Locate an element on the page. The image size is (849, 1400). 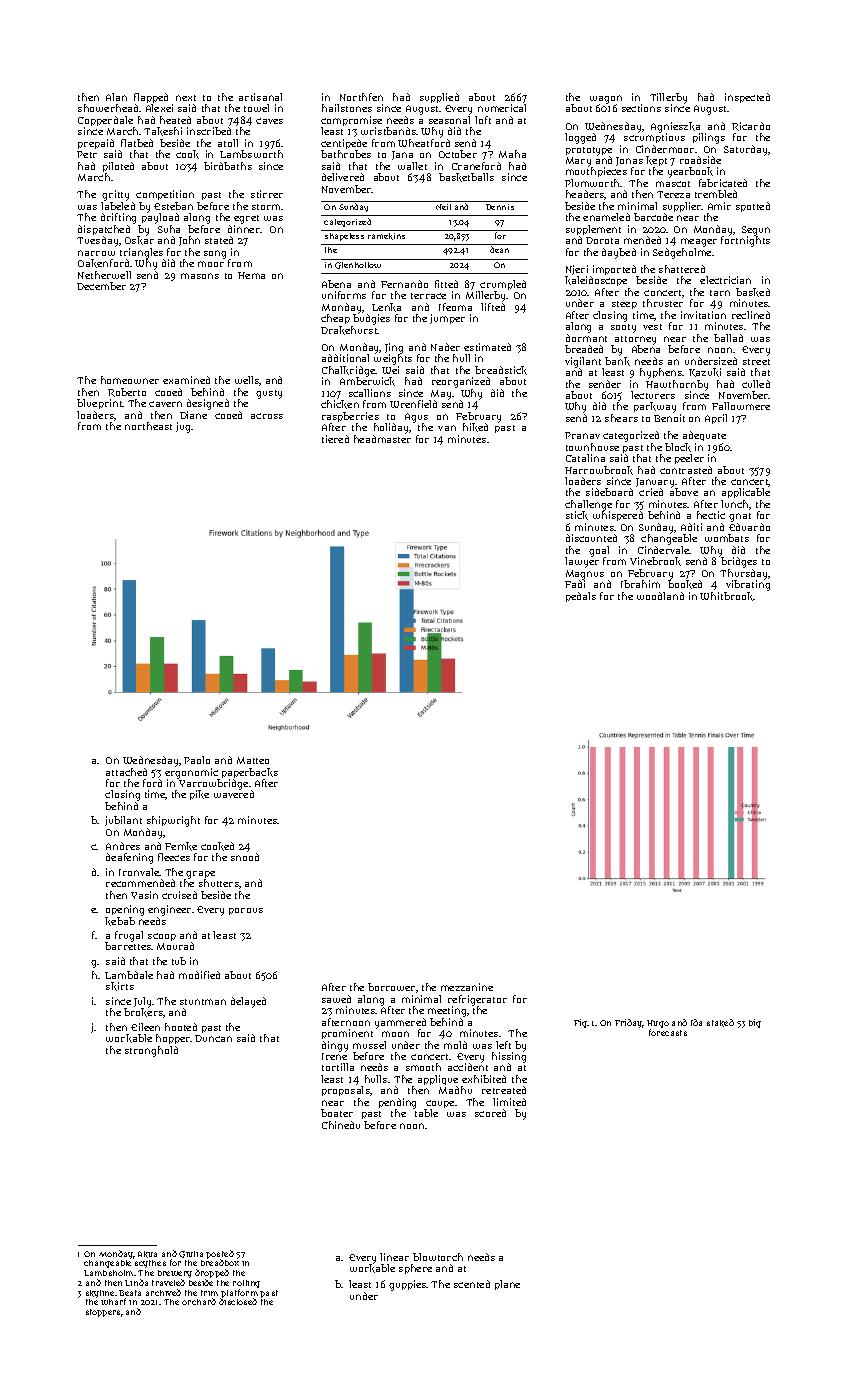
supplied is located at coordinates (439, 98).
